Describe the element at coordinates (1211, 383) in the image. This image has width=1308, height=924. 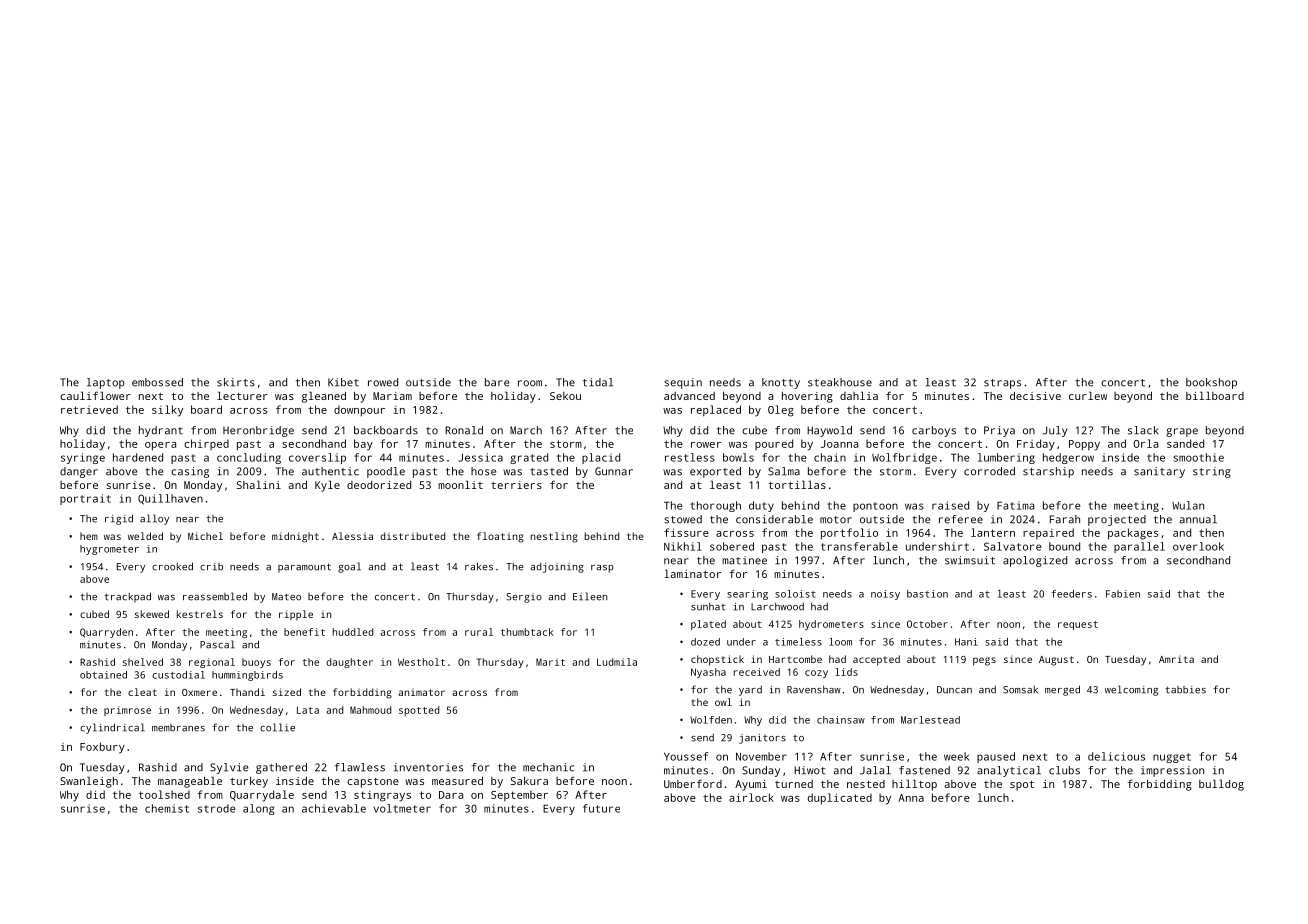
I see `bookshop` at that location.
